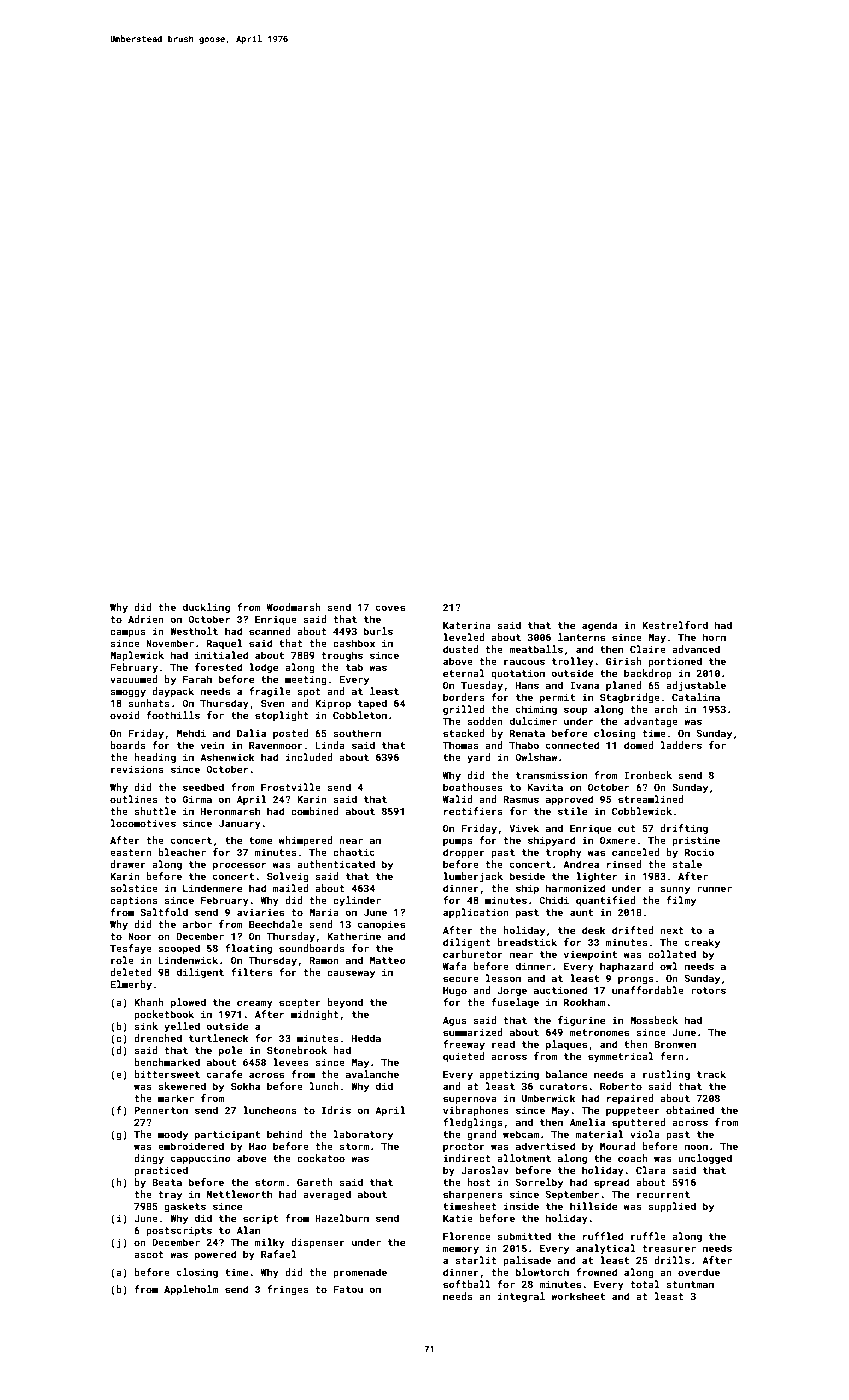  What do you see at coordinates (146, 619) in the screenshot?
I see `Adrien` at bounding box center [146, 619].
